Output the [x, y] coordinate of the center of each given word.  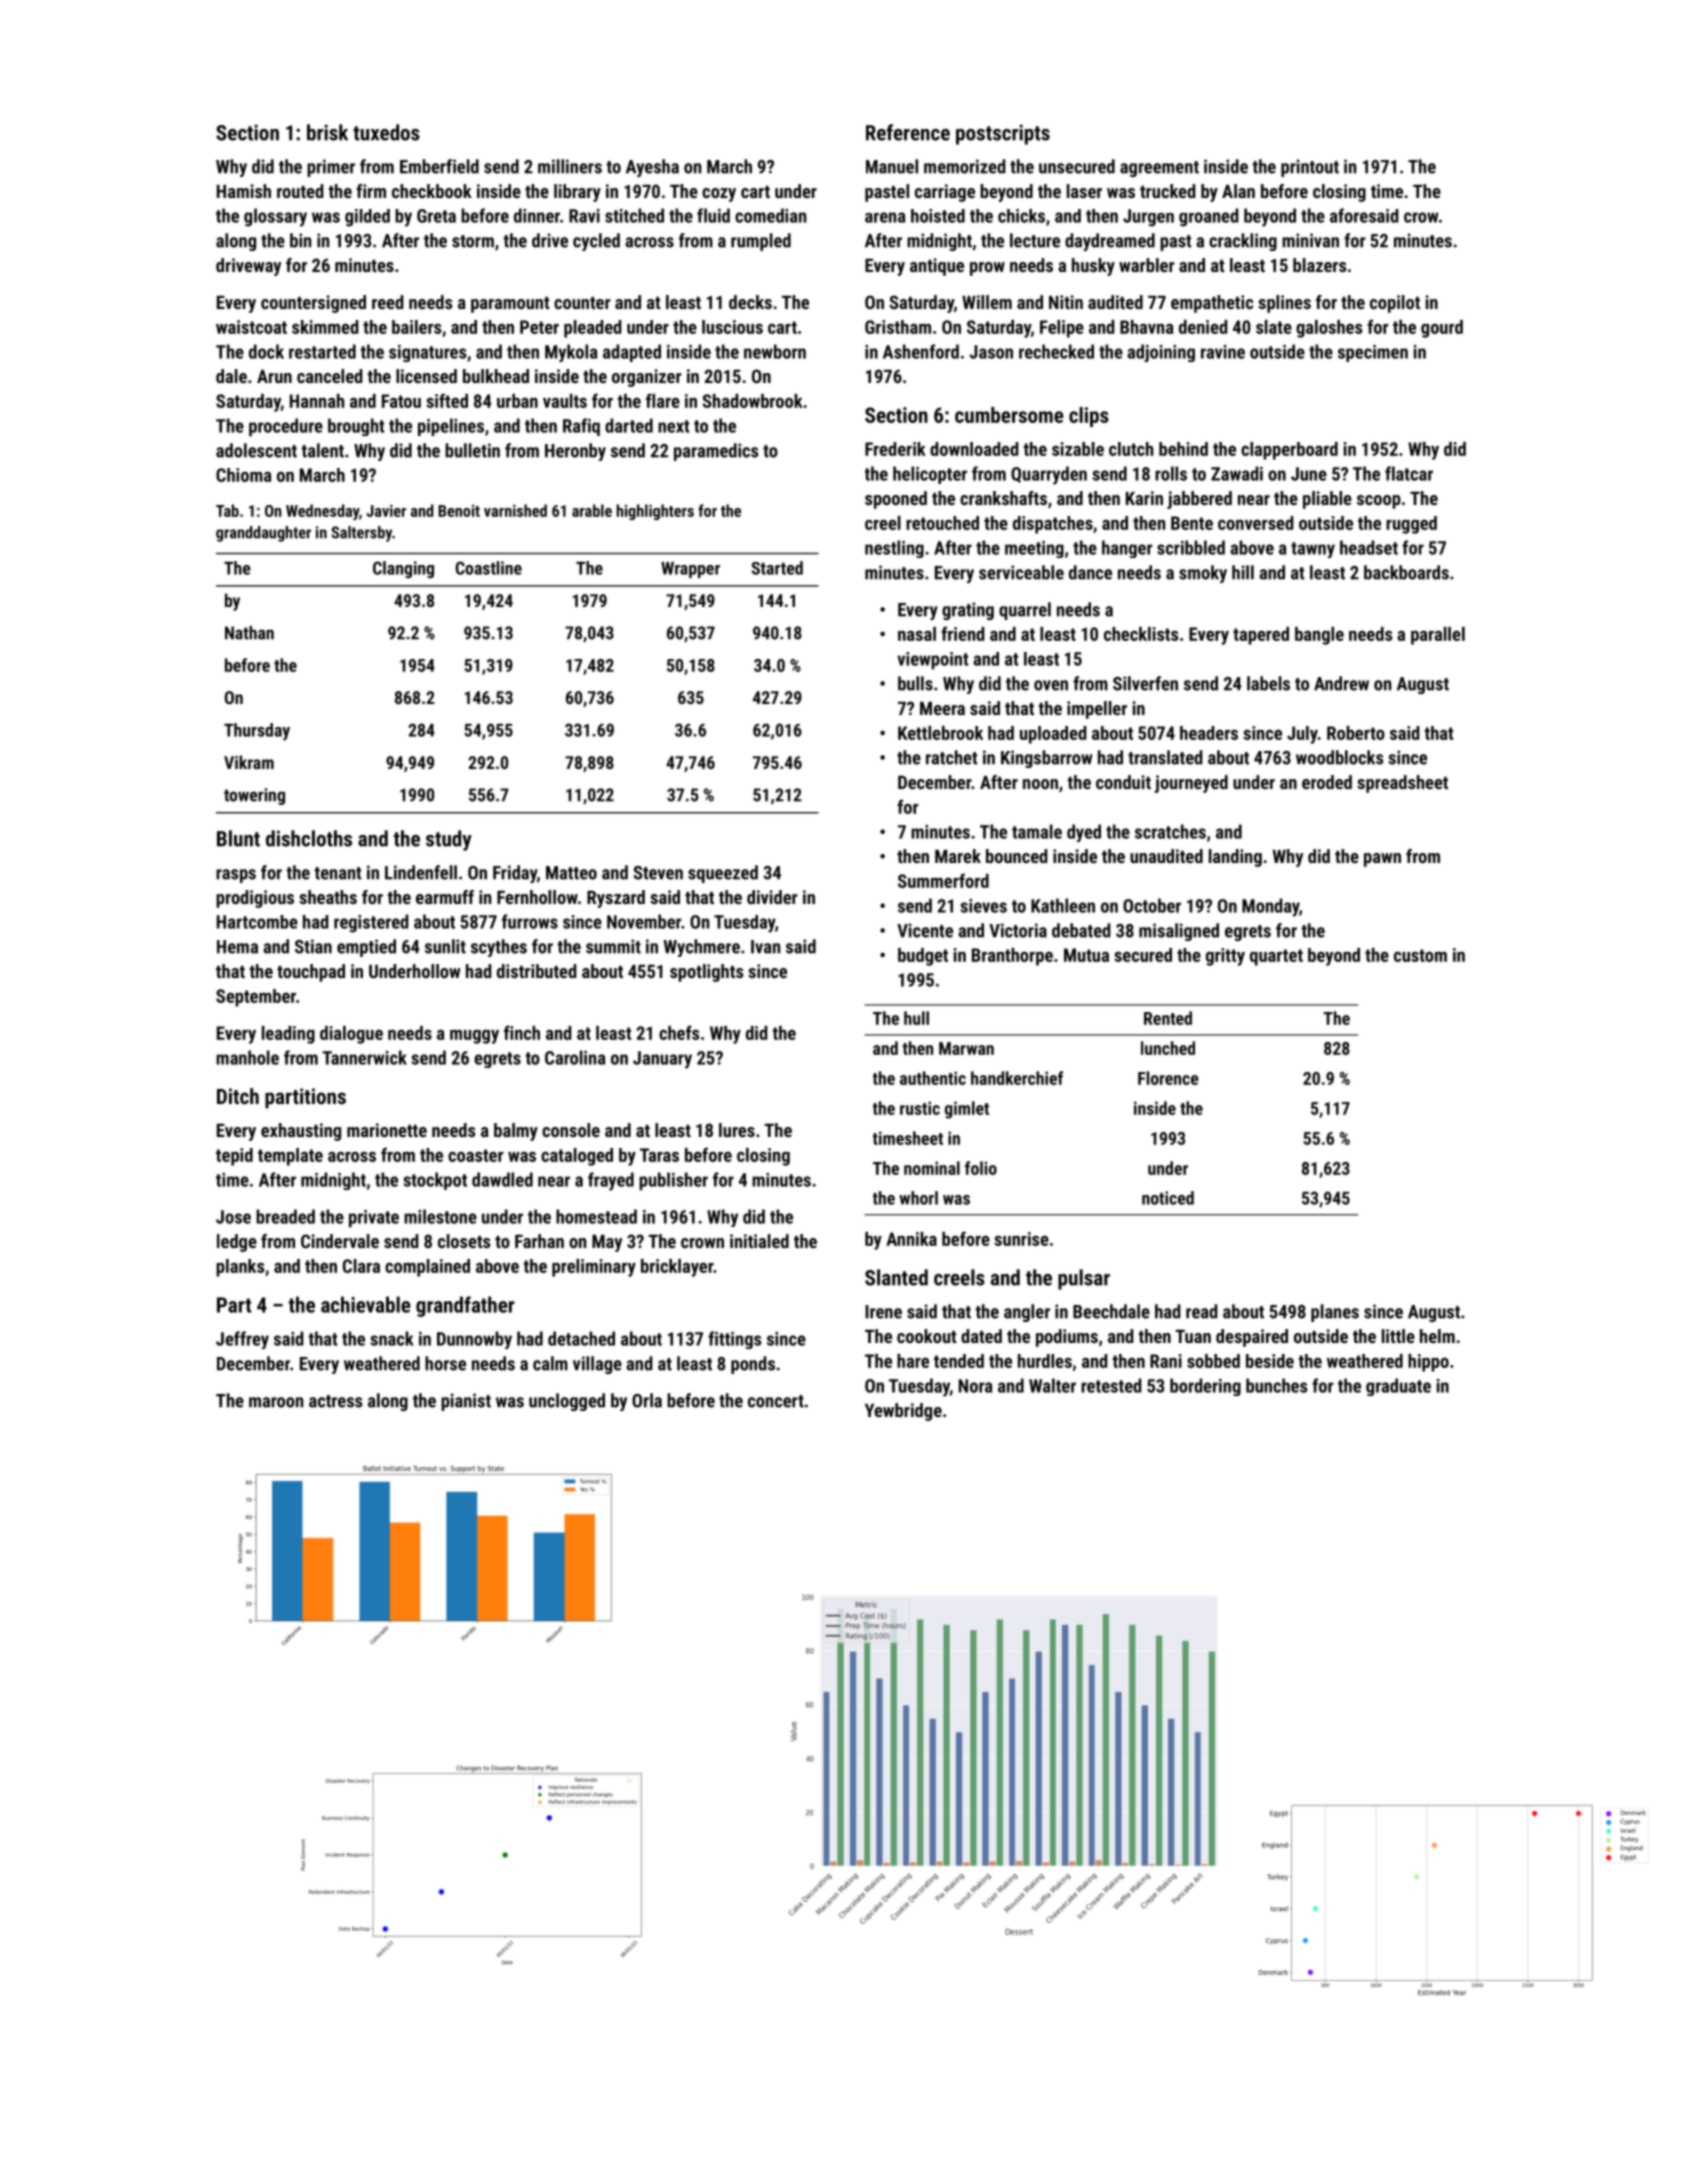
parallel [1438, 636]
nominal [932, 1168]
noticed [1168, 1198]
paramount [510, 305]
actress [336, 1401]
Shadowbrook [752, 401]
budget [923, 957]
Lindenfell [421, 872]
